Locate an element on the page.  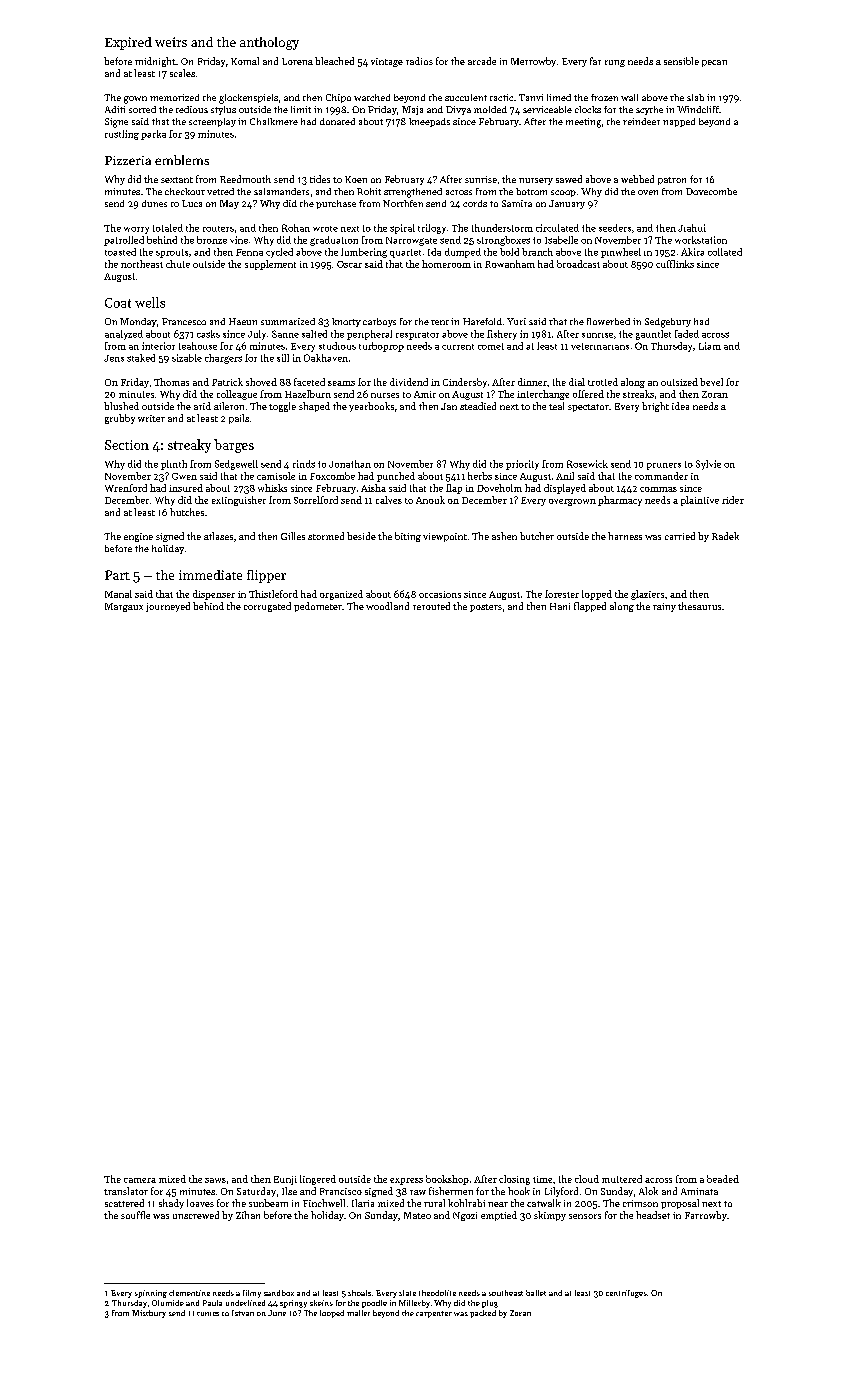
glaziers is located at coordinates (647, 595).
